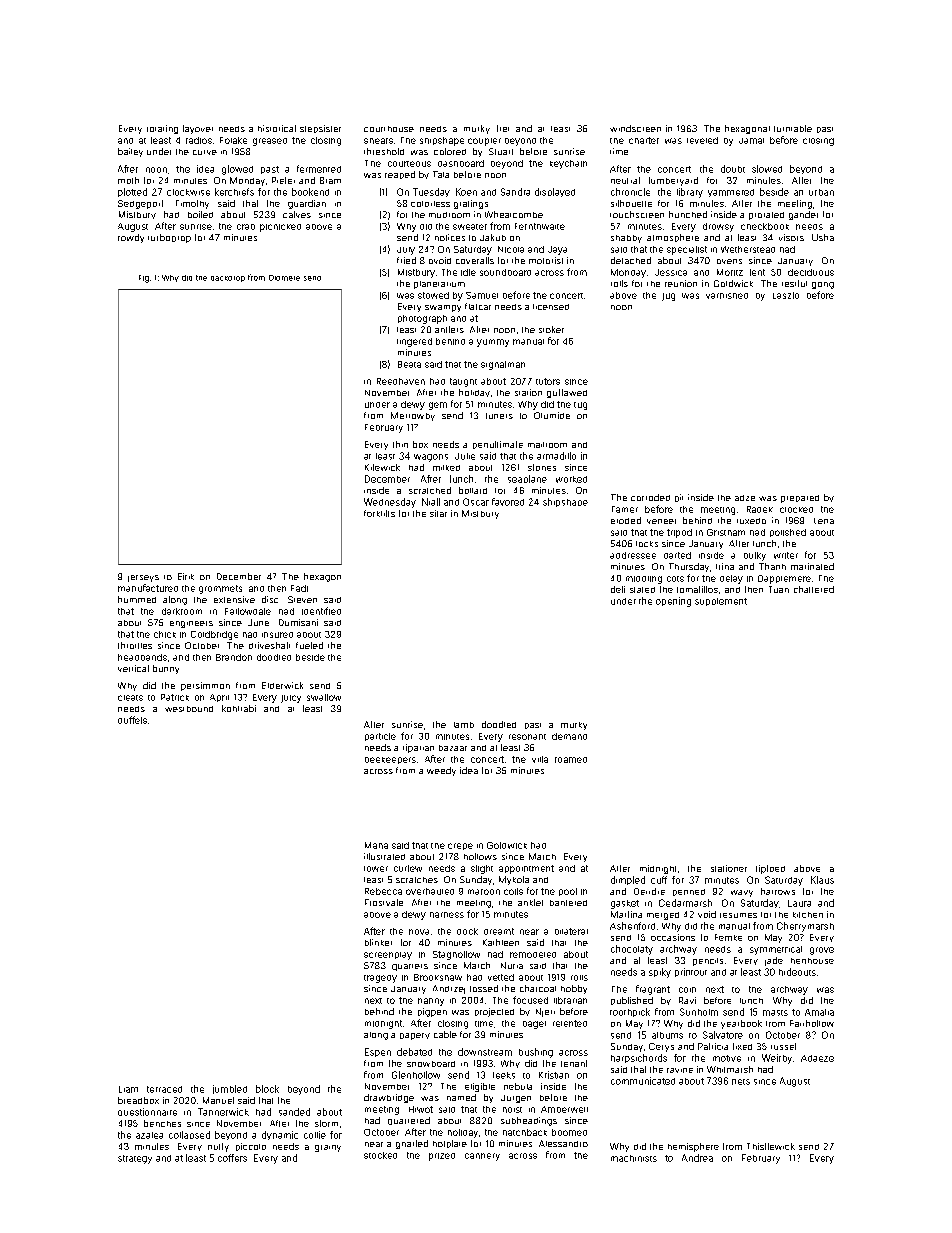 This image has height=1233, width=952. I want to click on sitar, so click(438, 513).
